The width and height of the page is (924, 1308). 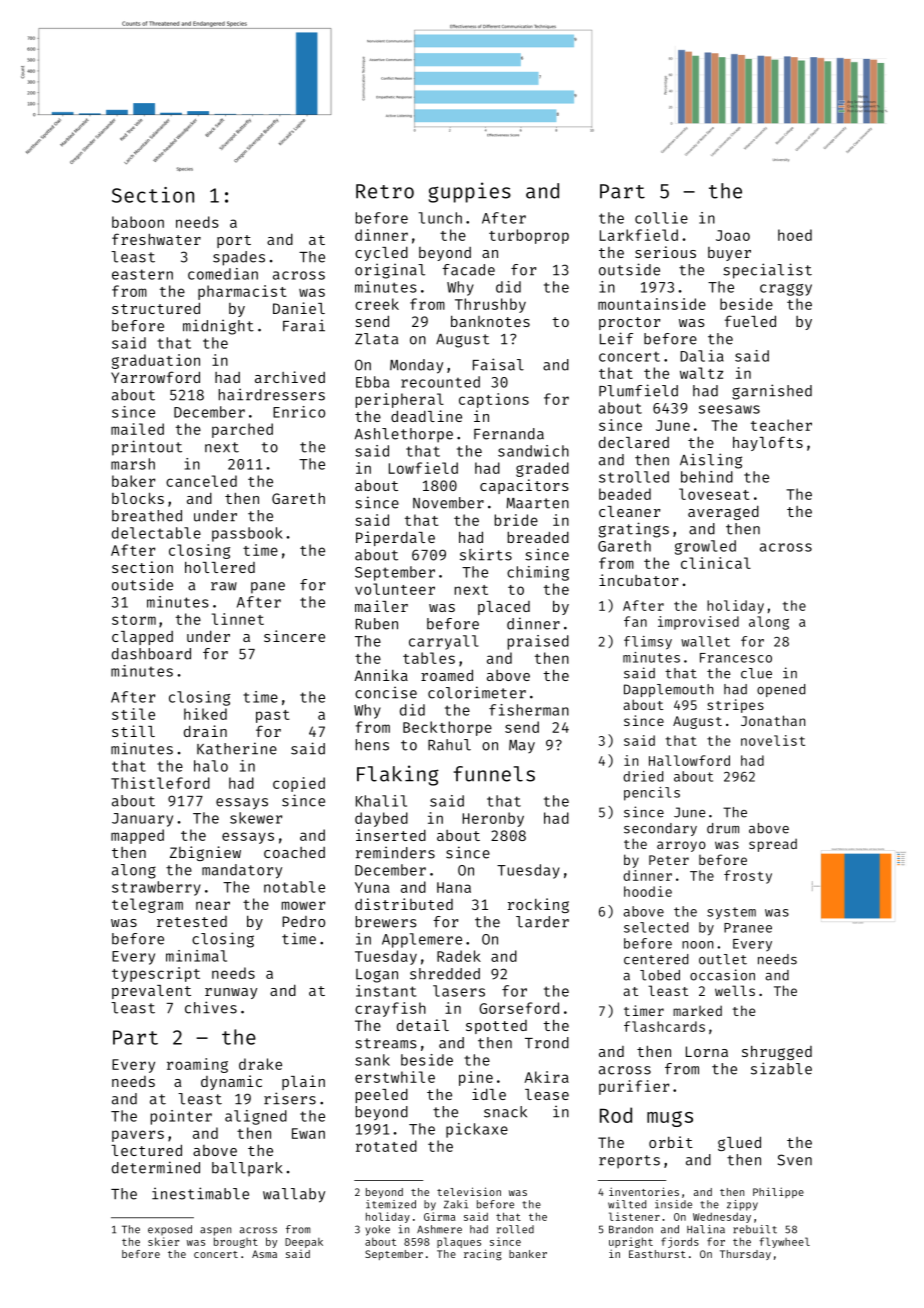 What do you see at coordinates (299, 412) in the page?
I see `Enrico` at bounding box center [299, 412].
